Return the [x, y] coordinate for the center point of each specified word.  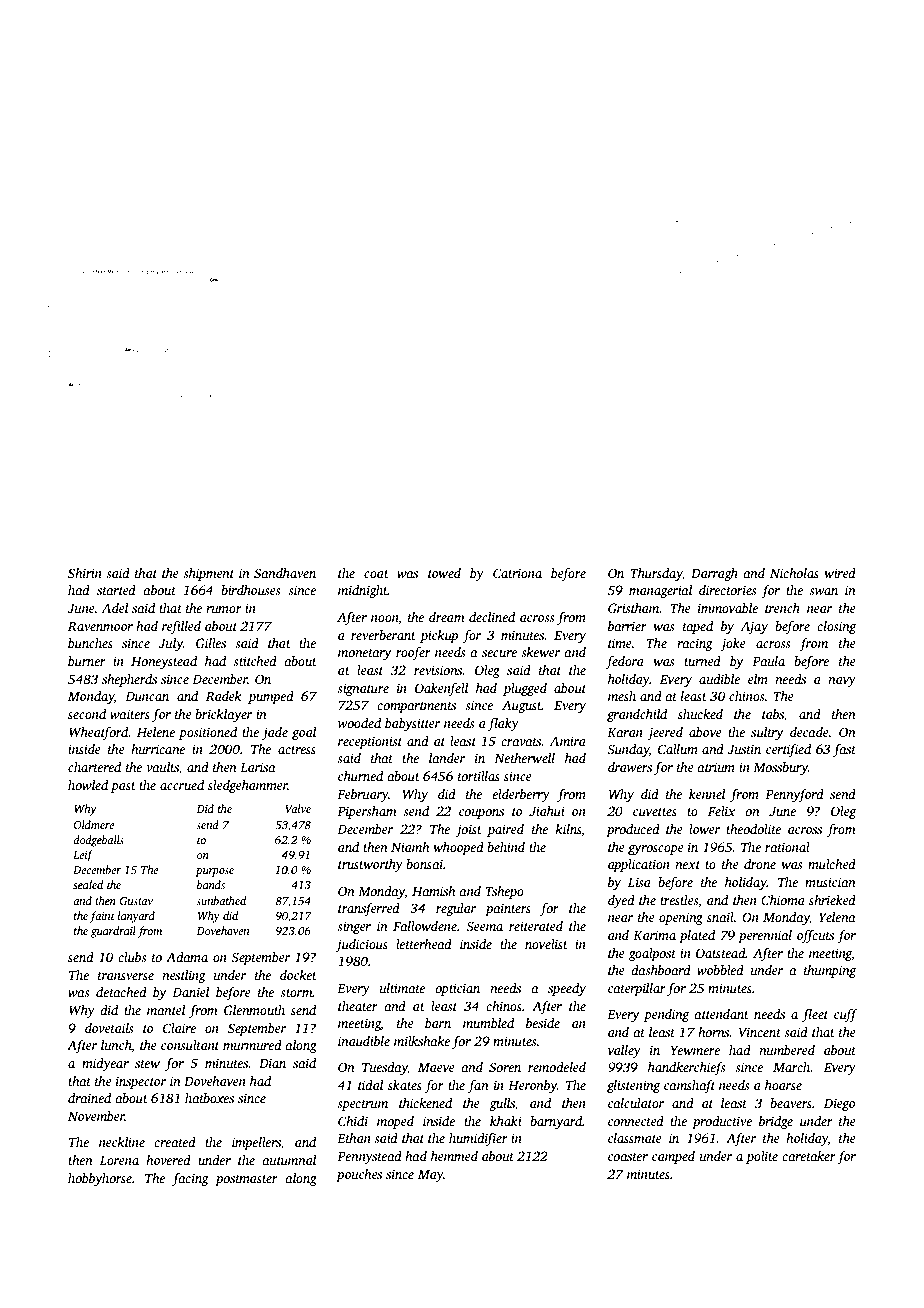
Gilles [211, 643]
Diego [839, 1104]
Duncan [147, 696]
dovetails [109, 1028]
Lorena [119, 1160]
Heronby [532, 1086]
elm [758, 679]
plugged [525, 689]
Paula [768, 661]
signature [363, 689]
